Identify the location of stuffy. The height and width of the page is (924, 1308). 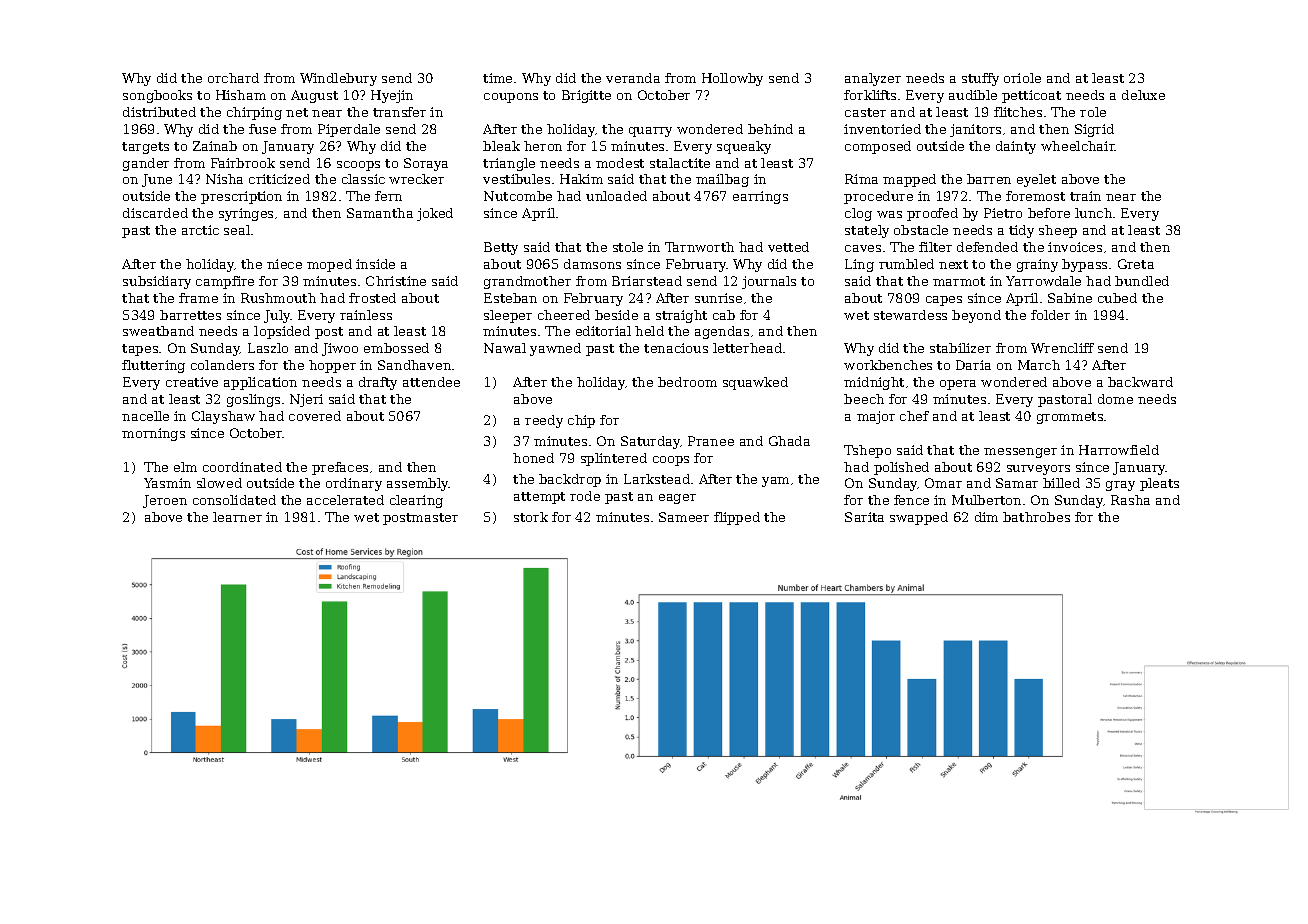
(980, 79).
